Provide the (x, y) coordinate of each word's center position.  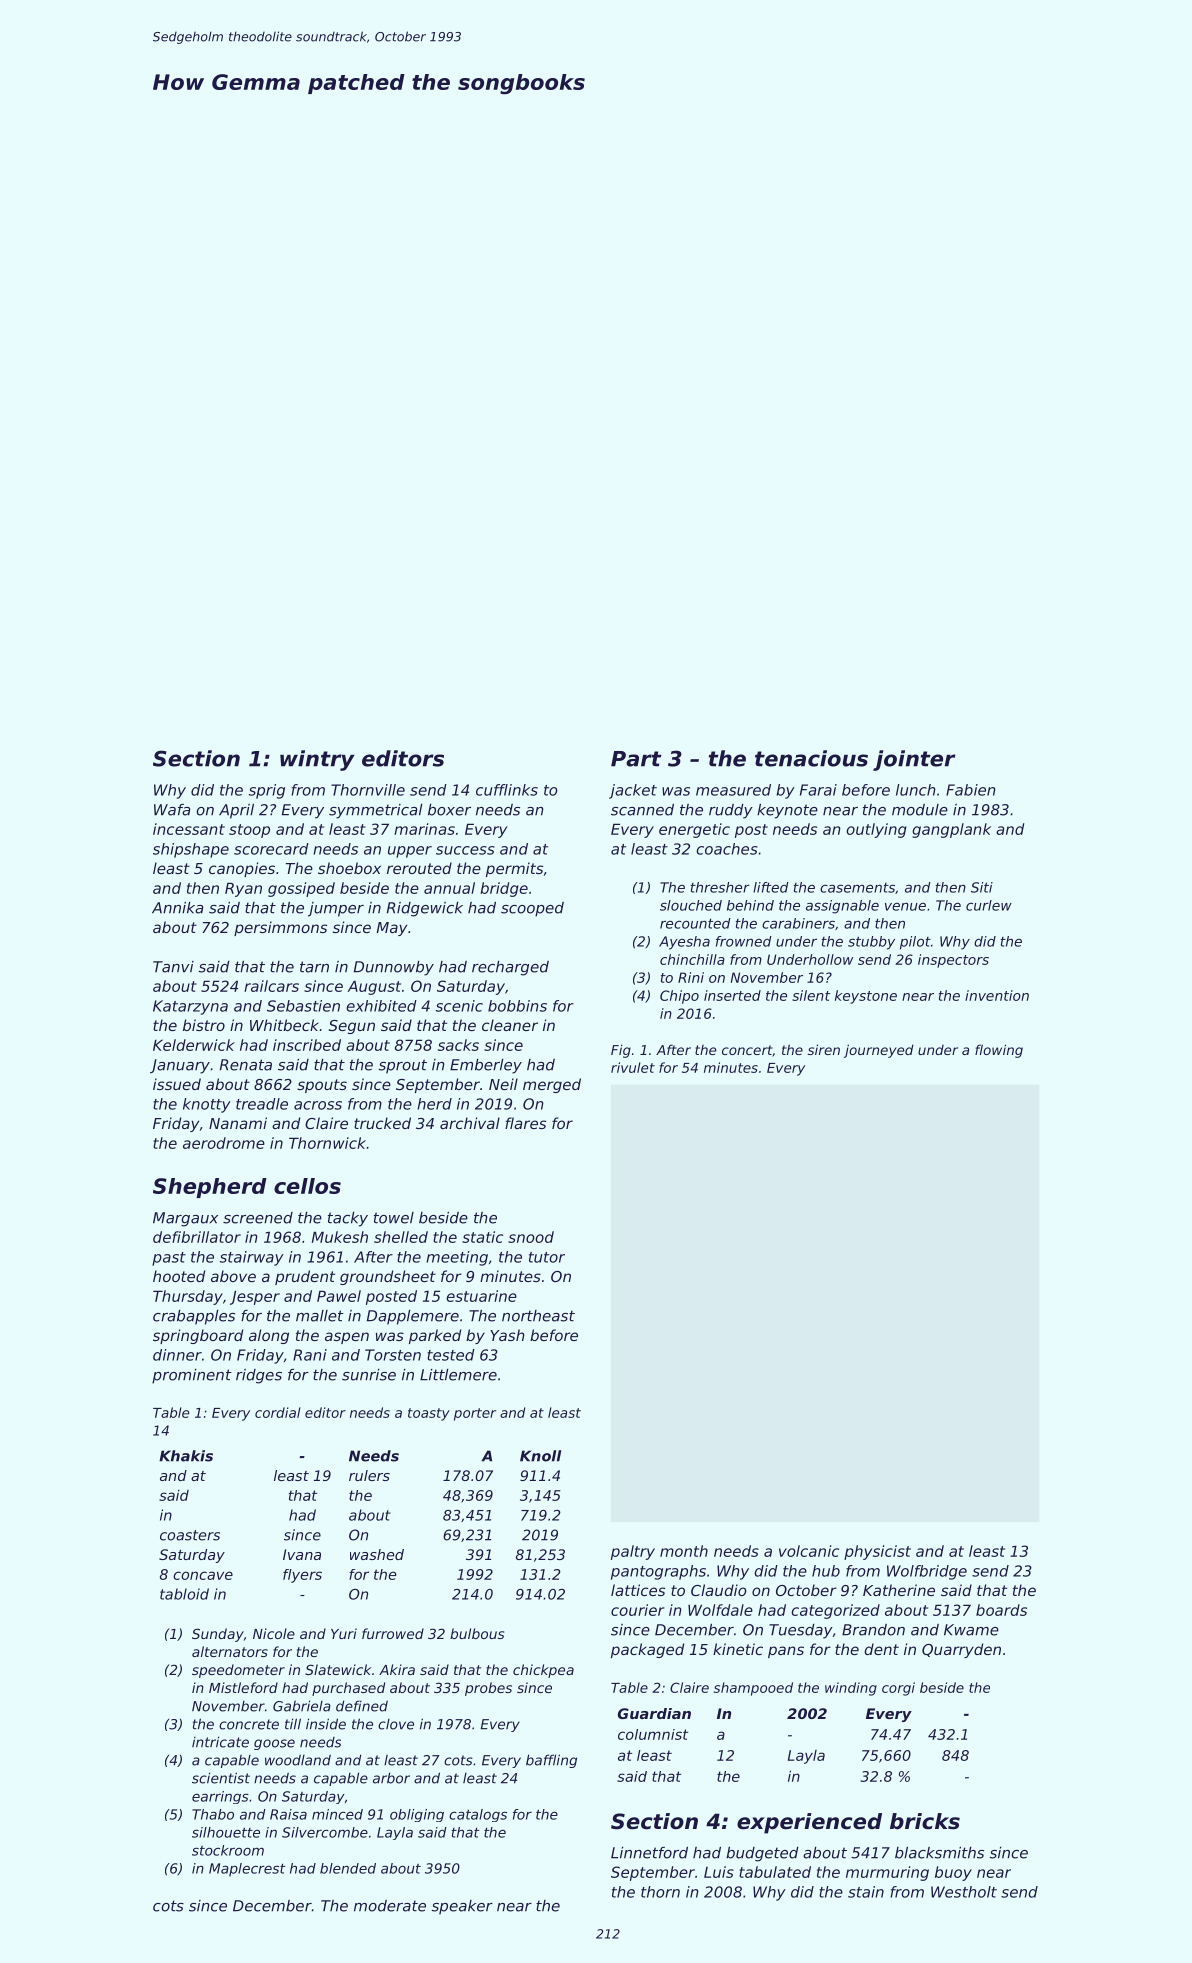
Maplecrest (247, 1870)
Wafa (172, 810)
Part (636, 759)
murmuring (887, 1873)
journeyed (879, 1051)
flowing (999, 1051)
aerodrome (224, 1143)
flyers (302, 1576)
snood (531, 1237)
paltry (633, 1552)
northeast (538, 1316)
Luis (719, 1872)
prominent (192, 1376)
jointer (914, 760)
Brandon (873, 1630)
